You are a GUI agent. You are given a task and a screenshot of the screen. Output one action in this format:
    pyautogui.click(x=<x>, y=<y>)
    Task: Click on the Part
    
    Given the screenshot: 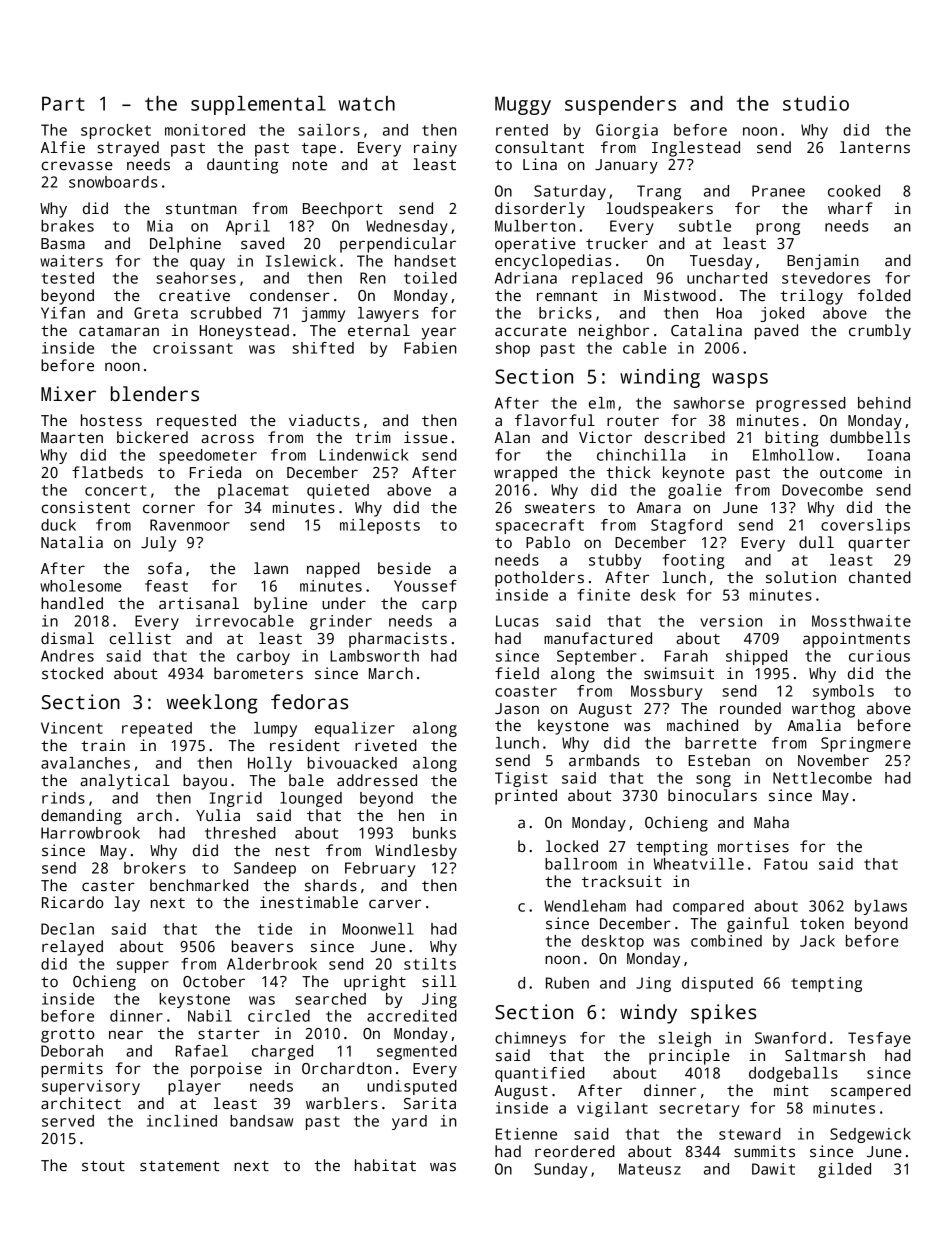 What is the action you would take?
    pyautogui.click(x=63, y=103)
